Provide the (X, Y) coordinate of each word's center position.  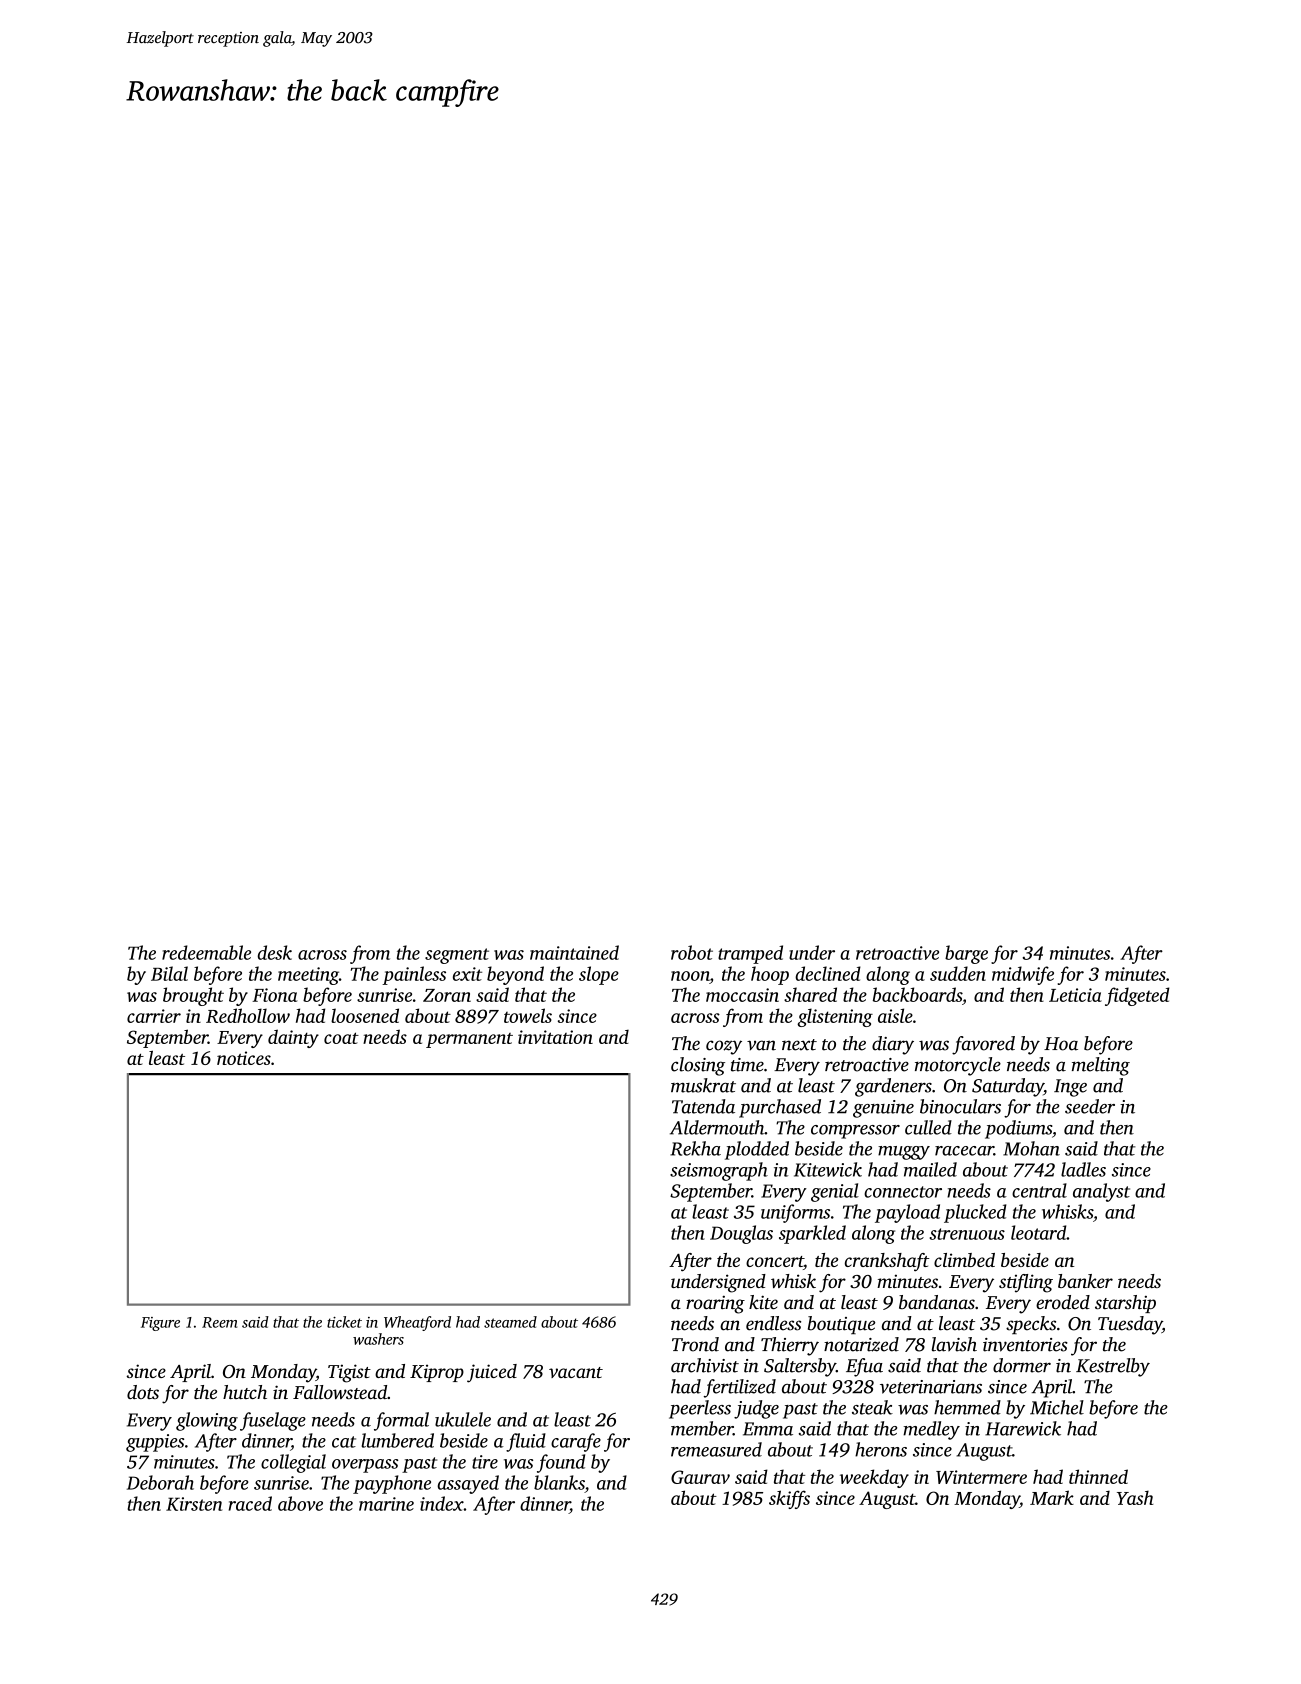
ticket (344, 1322)
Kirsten (194, 1504)
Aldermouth (717, 1127)
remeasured (716, 1449)
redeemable (206, 952)
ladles (1083, 1169)
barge (966, 954)
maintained (574, 952)
